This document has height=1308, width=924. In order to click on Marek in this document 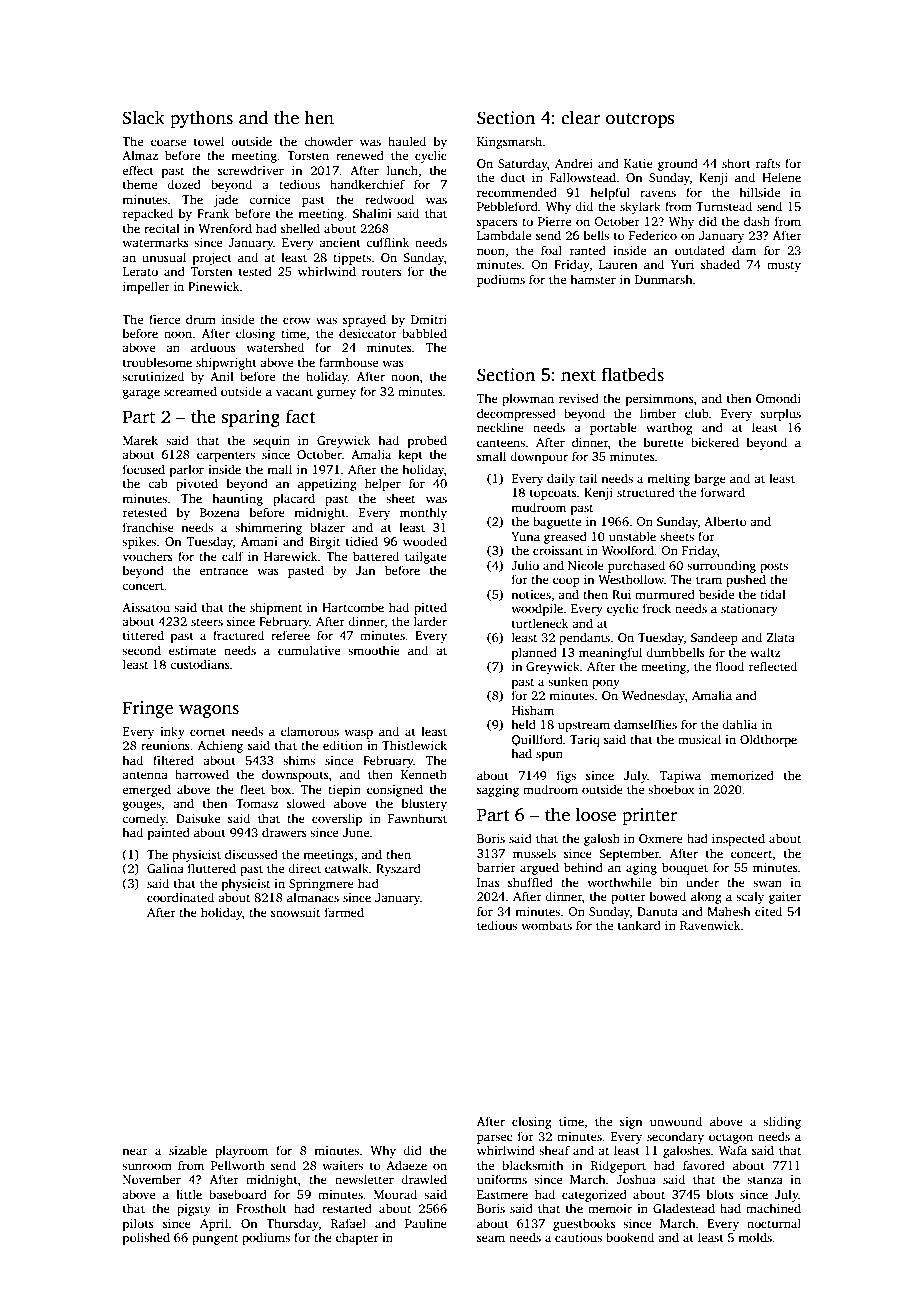, I will do `click(140, 440)`.
